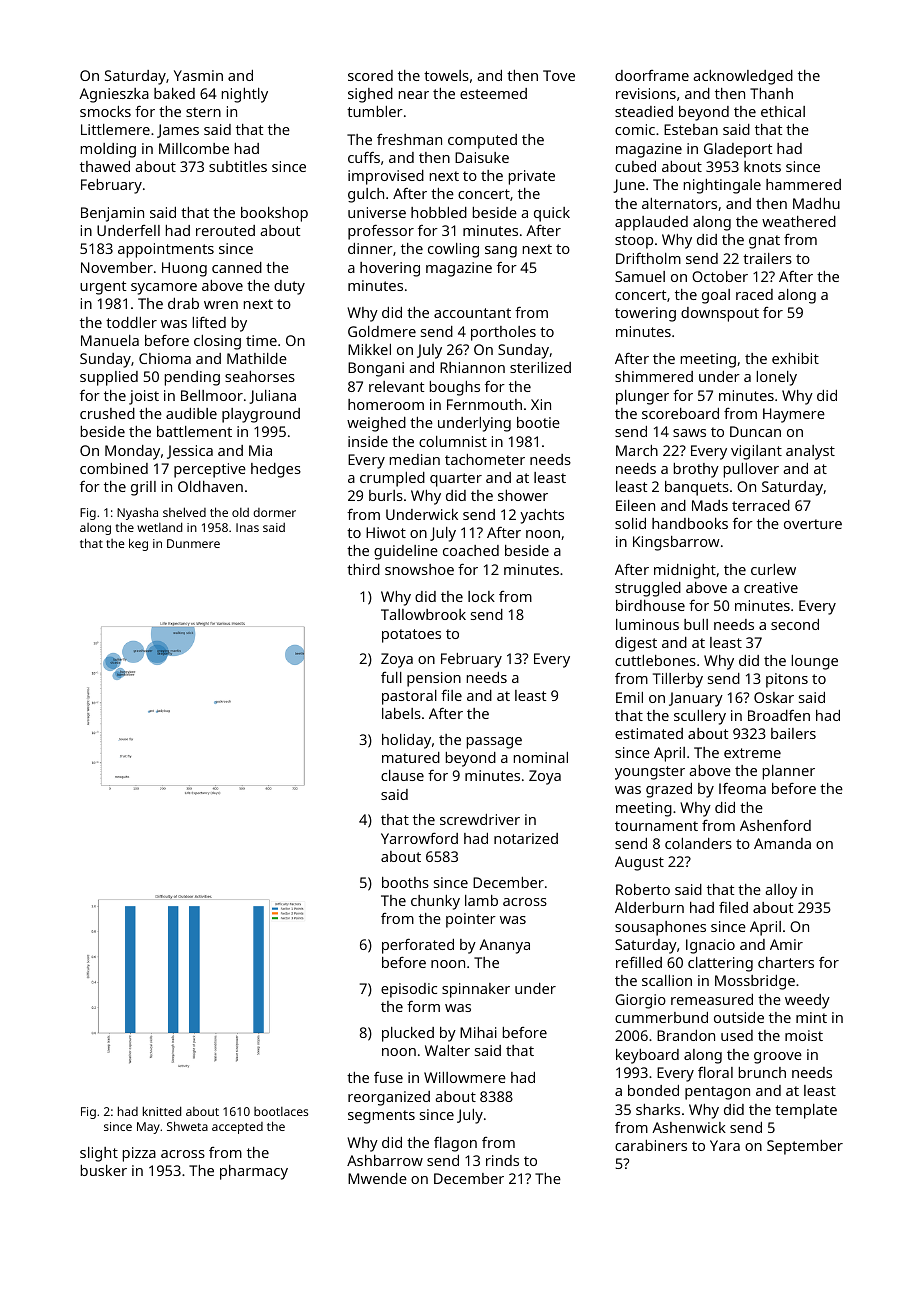 This image has height=1308, width=924. Describe the element at coordinates (247, 527) in the image. I see `Inas` at that location.
